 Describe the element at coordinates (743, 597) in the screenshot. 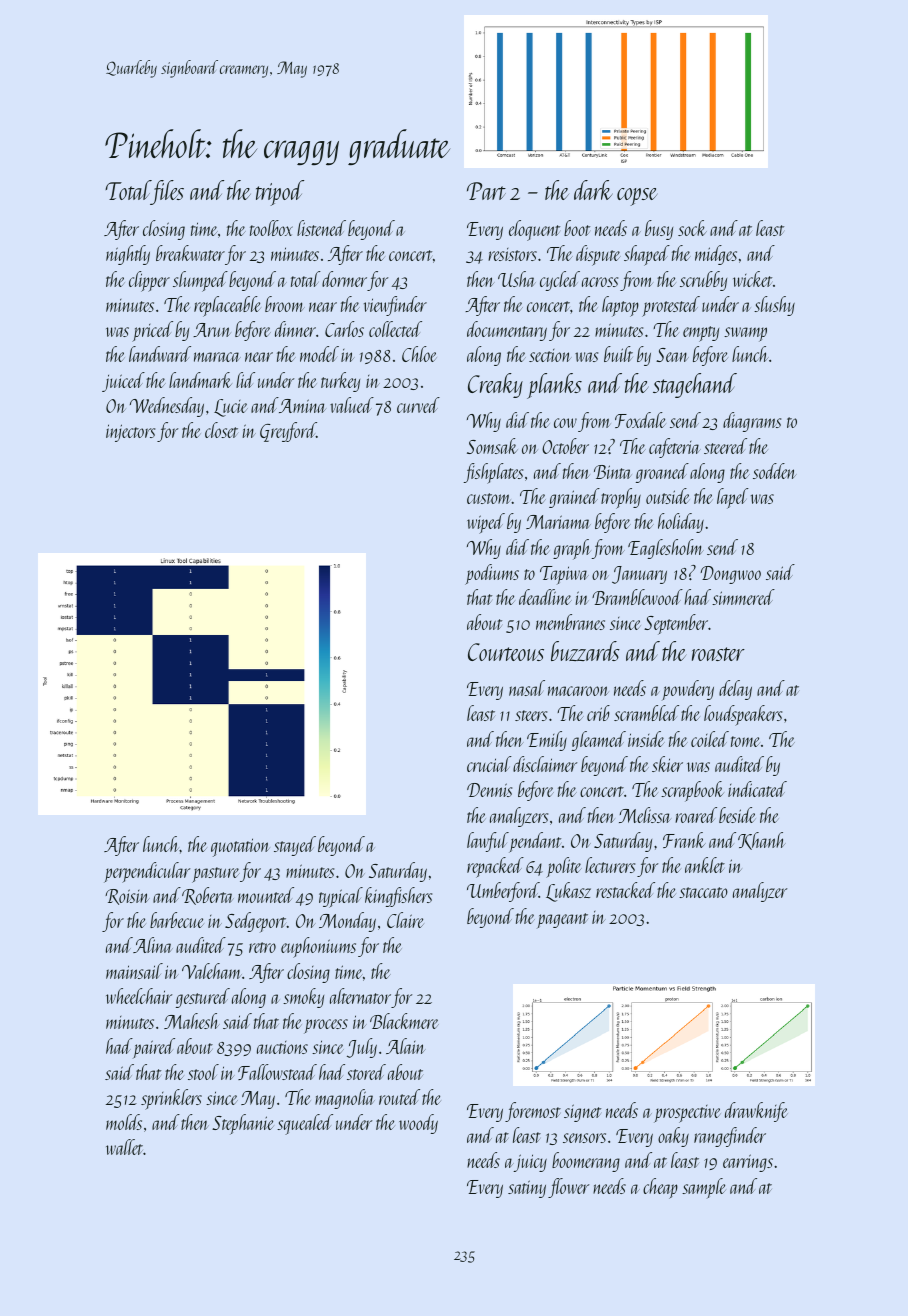

I see `simmered` at that location.
